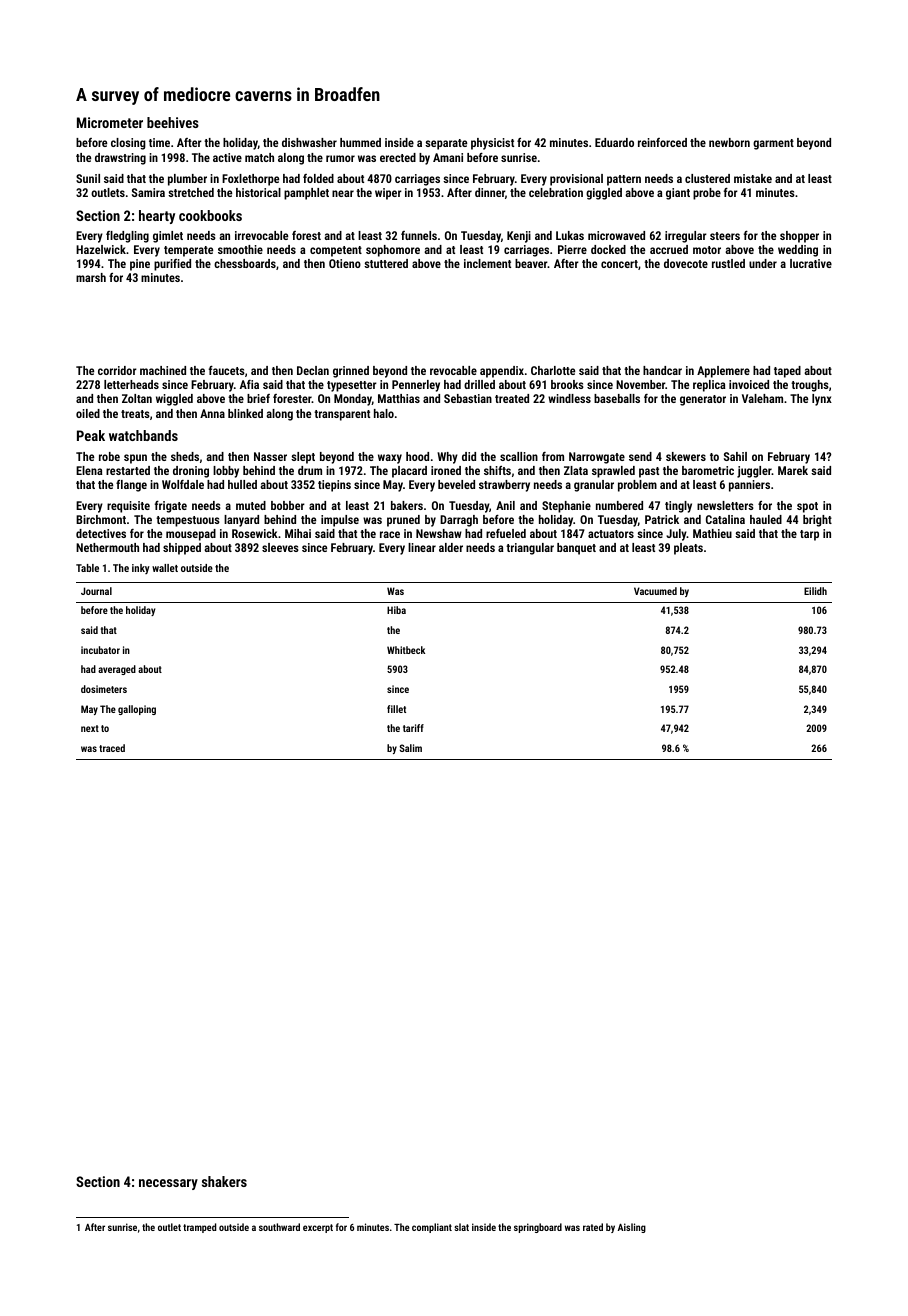 The height and width of the screenshot is (1316, 908). Describe the element at coordinates (90, 728) in the screenshot. I see `next` at that location.
